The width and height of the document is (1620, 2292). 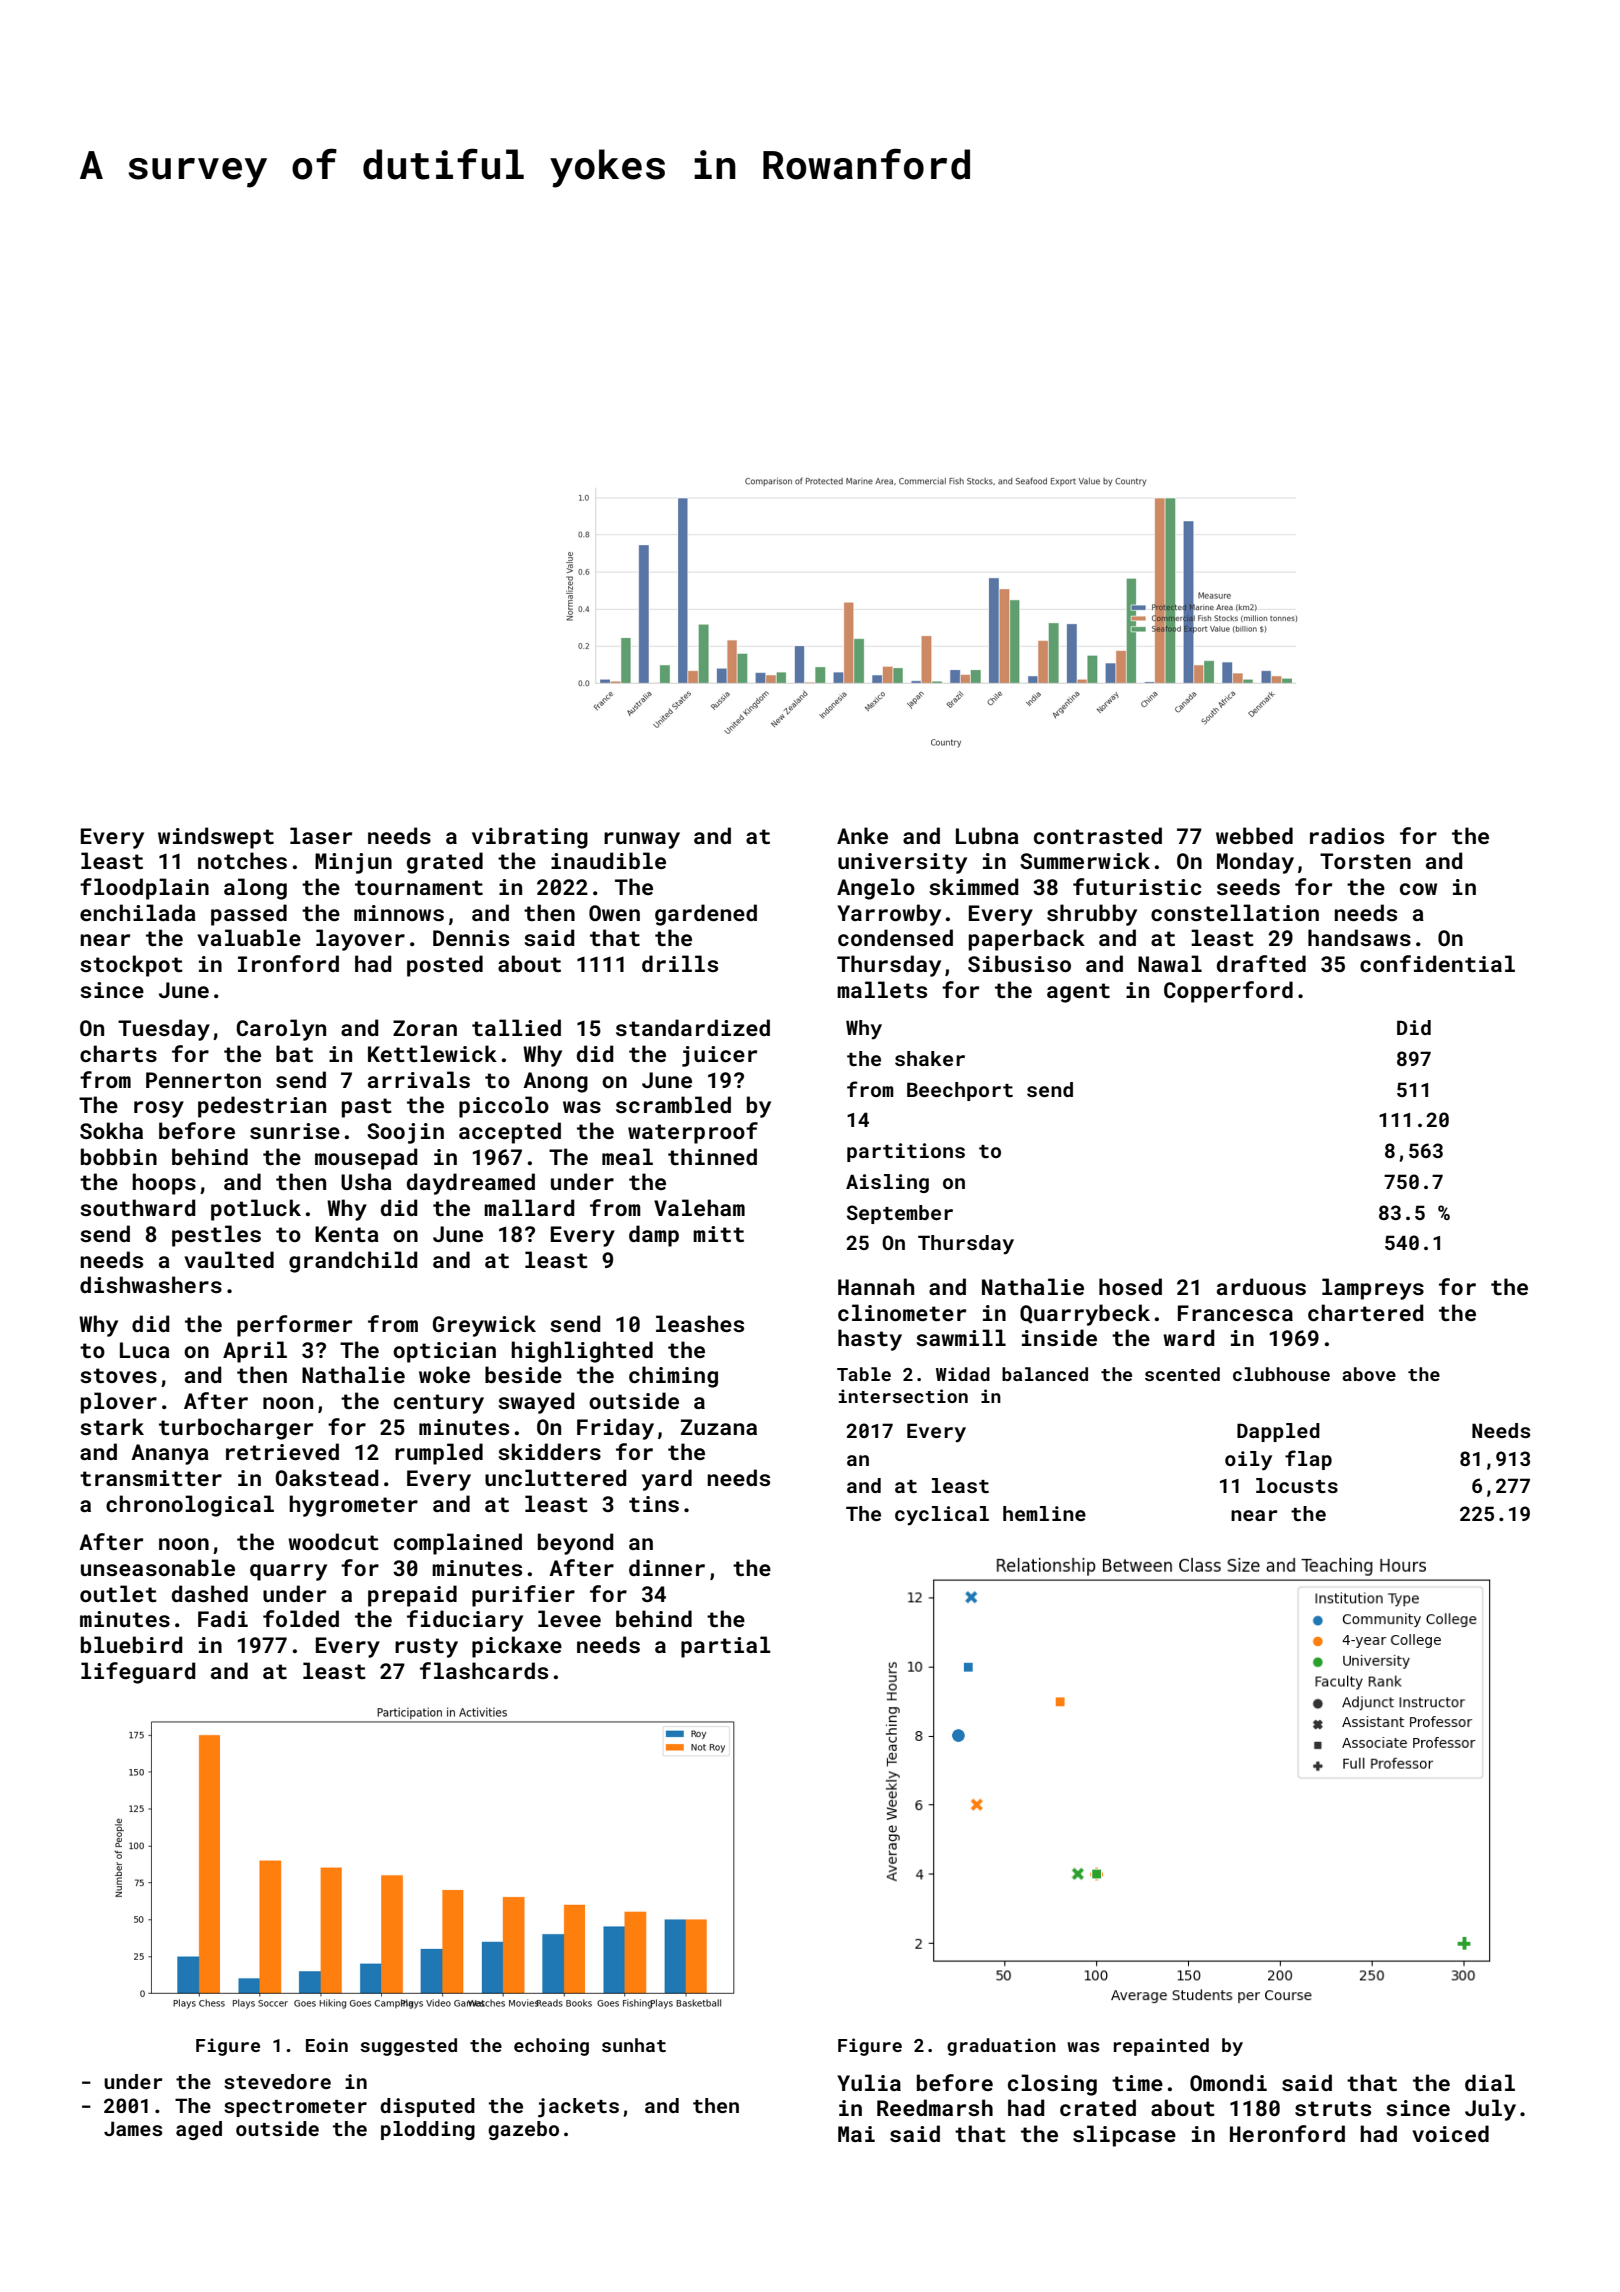 I want to click on dial, so click(x=1490, y=2082).
